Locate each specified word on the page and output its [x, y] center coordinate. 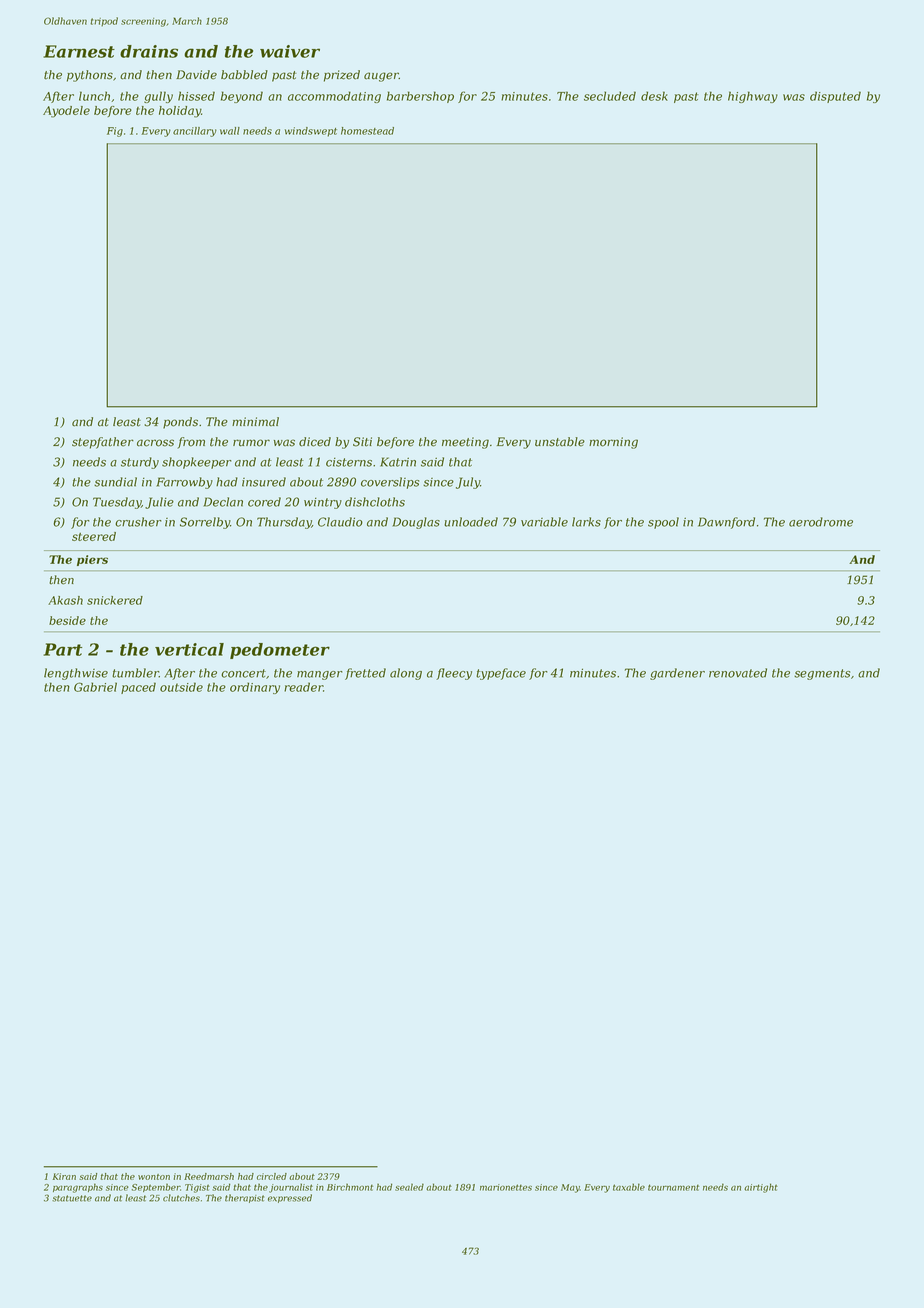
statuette [72, 1198]
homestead [367, 131]
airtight [761, 1188]
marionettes [506, 1187]
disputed [835, 97]
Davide [196, 75]
